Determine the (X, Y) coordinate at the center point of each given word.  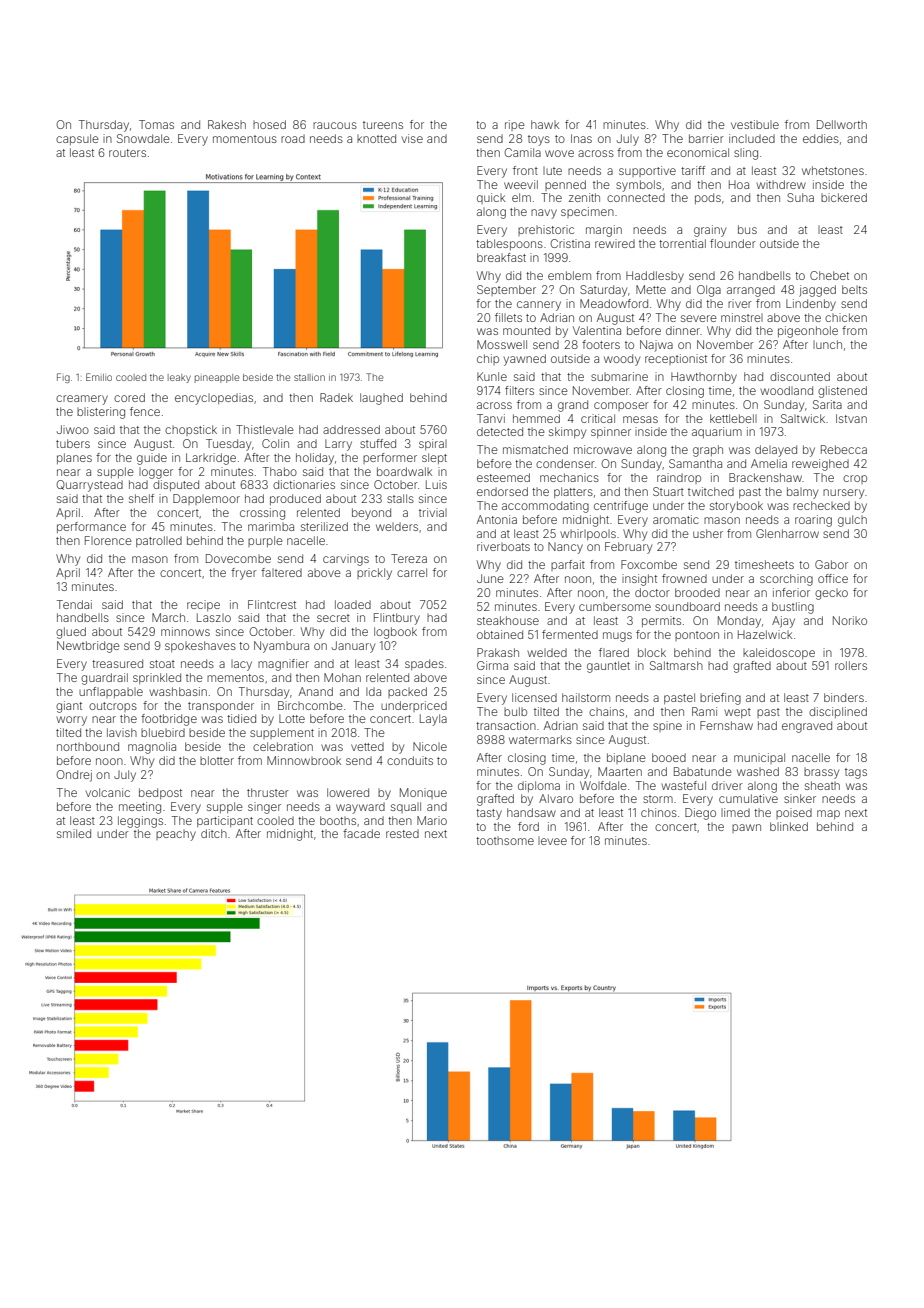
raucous (335, 125)
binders (844, 697)
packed (407, 692)
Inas (581, 138)
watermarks (540, 739)
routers (127, 153)
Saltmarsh (676, 665)
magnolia (152, 748)
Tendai (74, 604)
